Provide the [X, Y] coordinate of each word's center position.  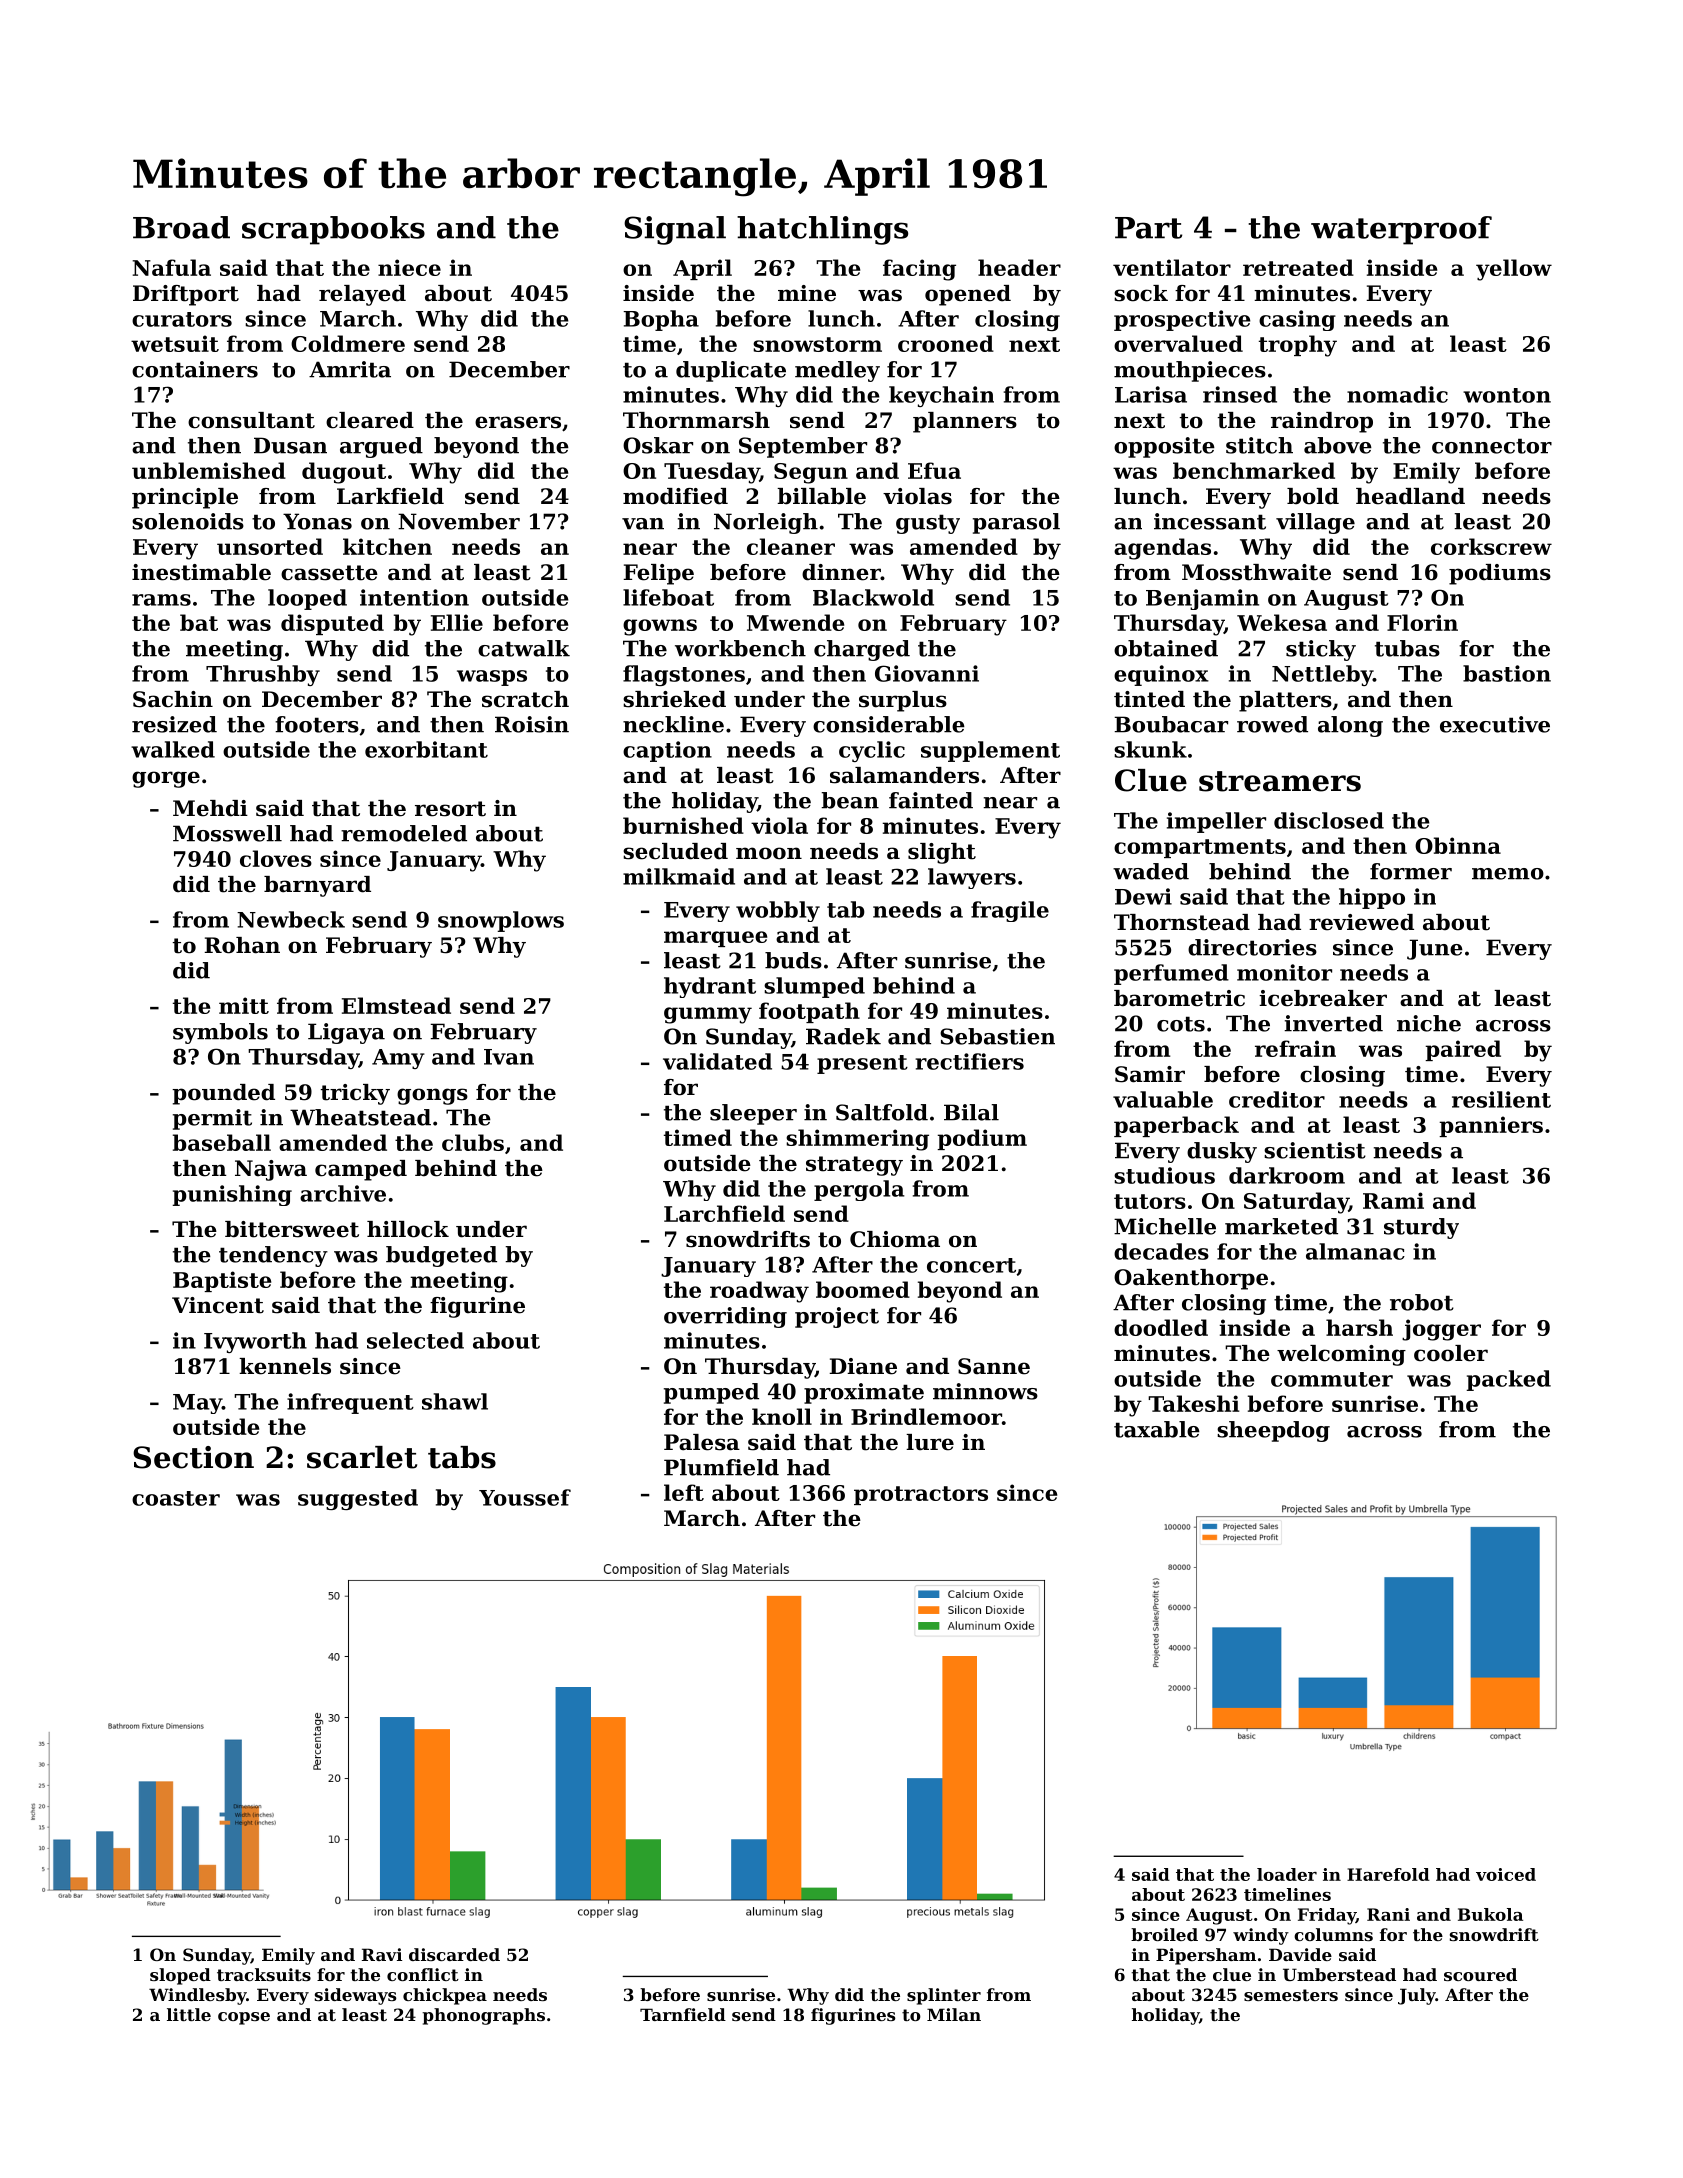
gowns [660, 627]
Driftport [186, 295]
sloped [180, 1976]
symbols [220, 1033]
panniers [1491, 1126]
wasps [492, 678]
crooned [946, 343]
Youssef [525, 1497]
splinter [944, 1996]
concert [971, 1265]
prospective [1182, 320]
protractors [921, 1495]
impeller [1216, 822]
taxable [1157, 1429]
